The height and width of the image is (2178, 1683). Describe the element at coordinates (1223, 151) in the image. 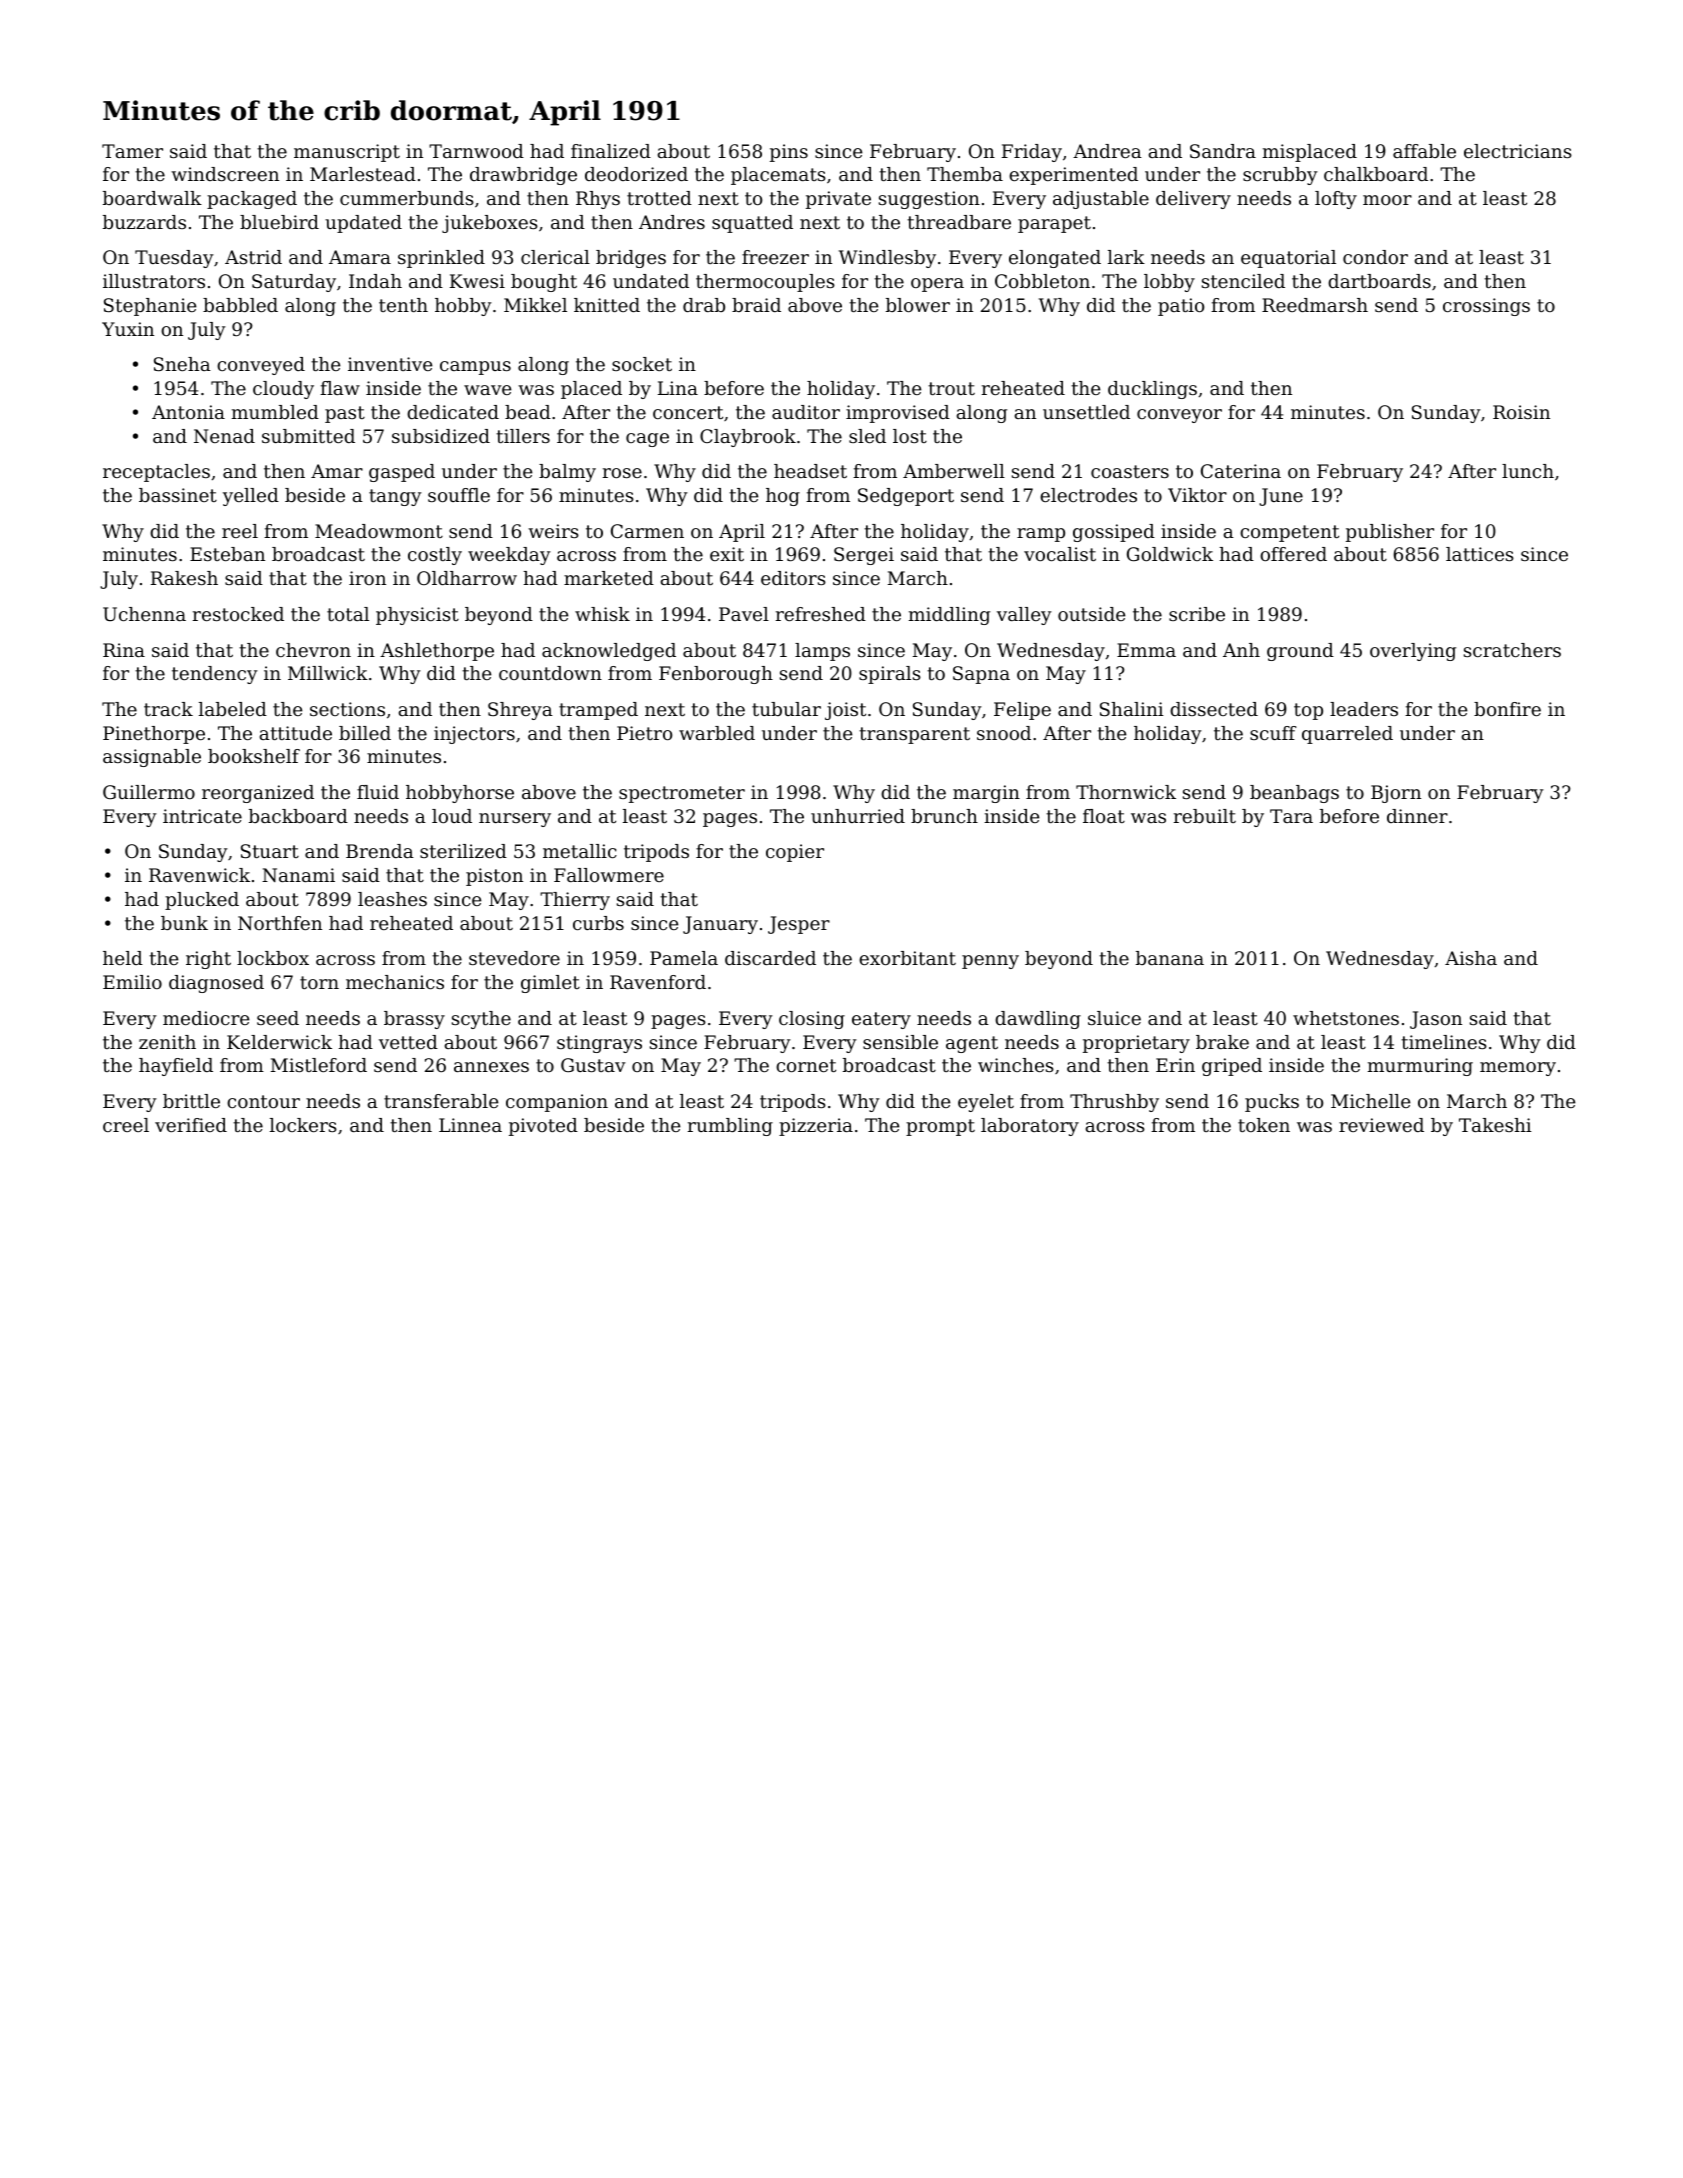

I see `Sandra` at that location.
